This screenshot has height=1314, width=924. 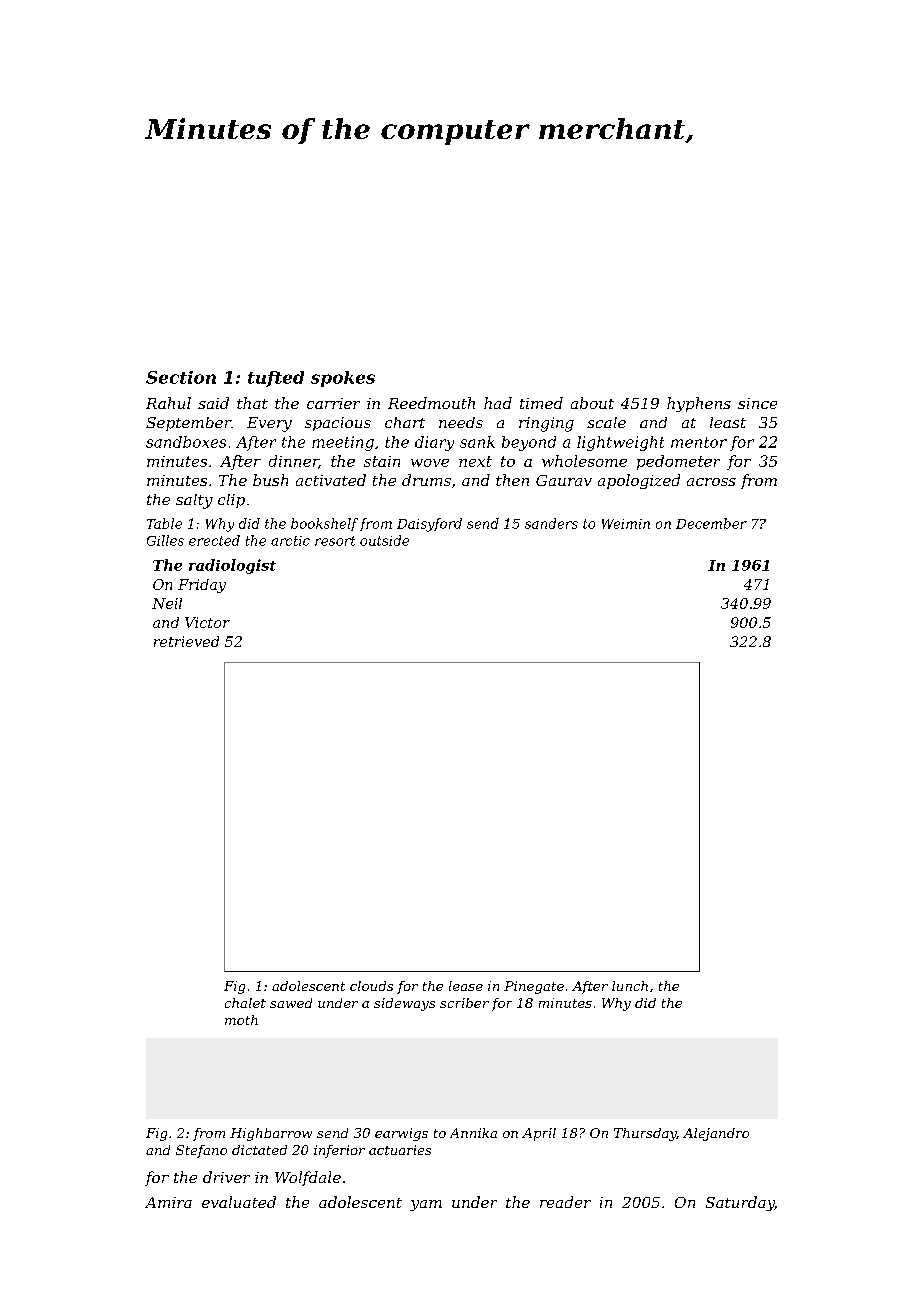 I want to click on Victor, so click(x=207, y=622).
